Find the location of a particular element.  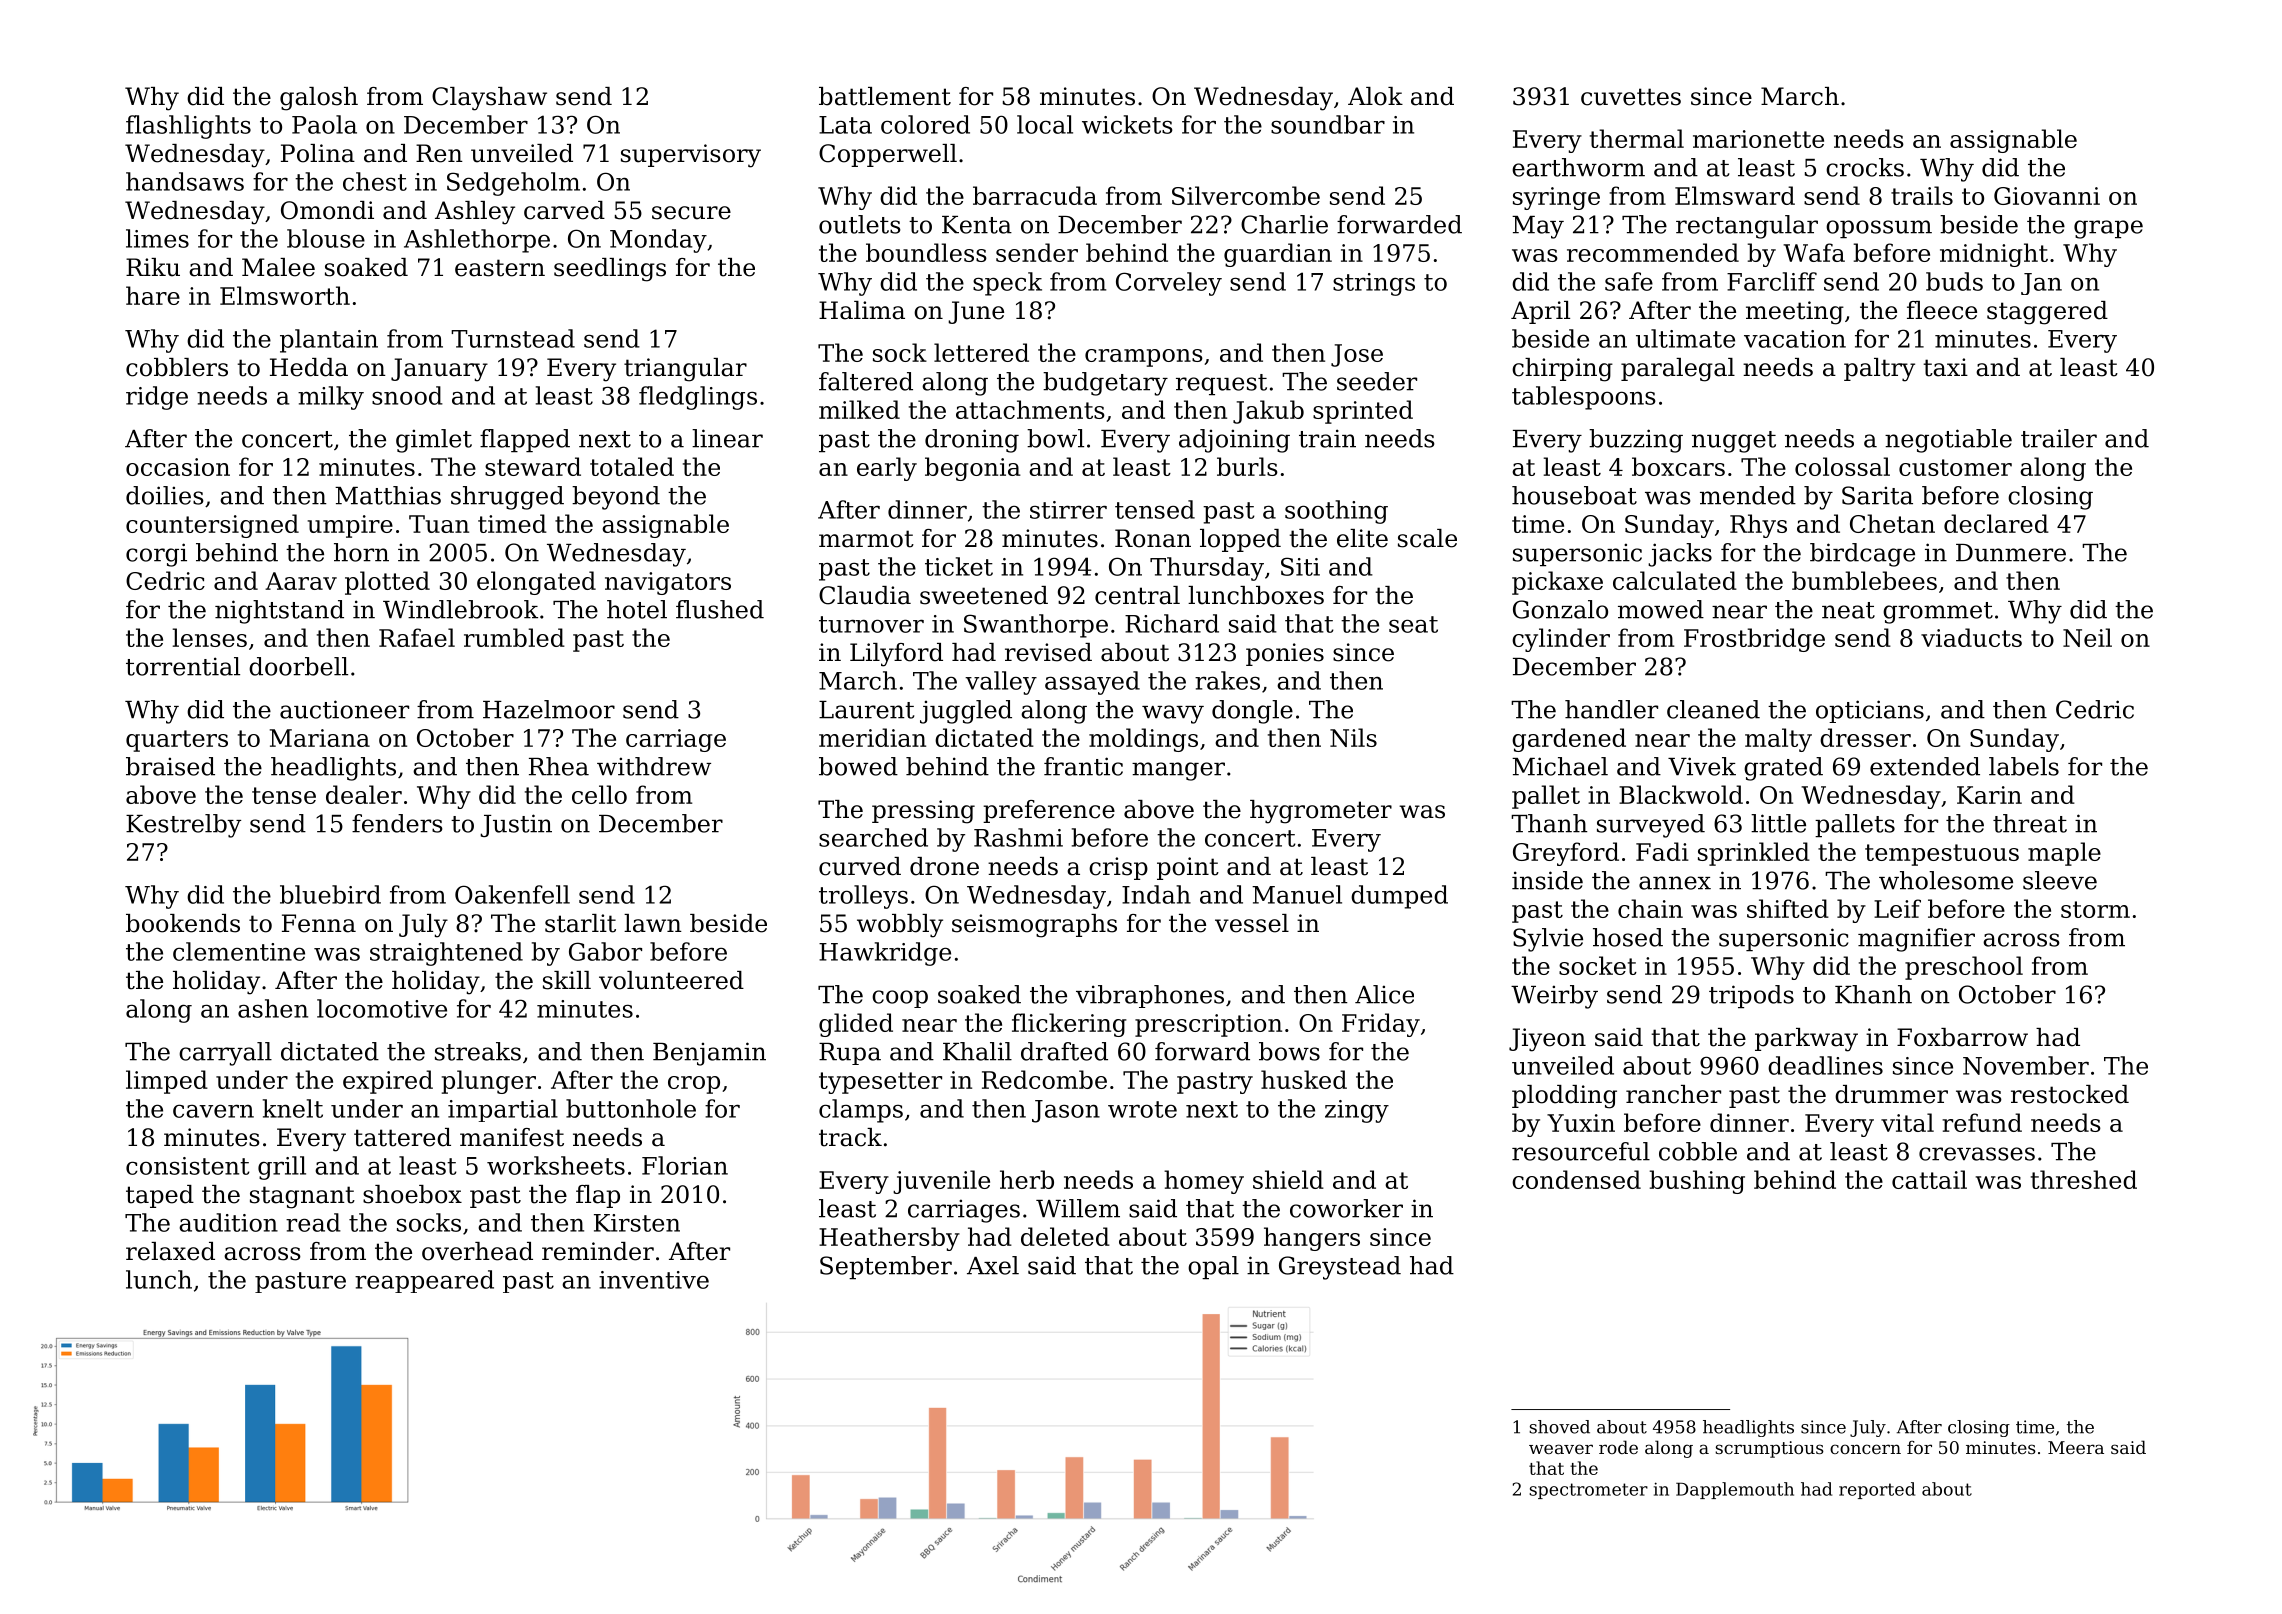

hotel is located at coordinates (637, 609).
